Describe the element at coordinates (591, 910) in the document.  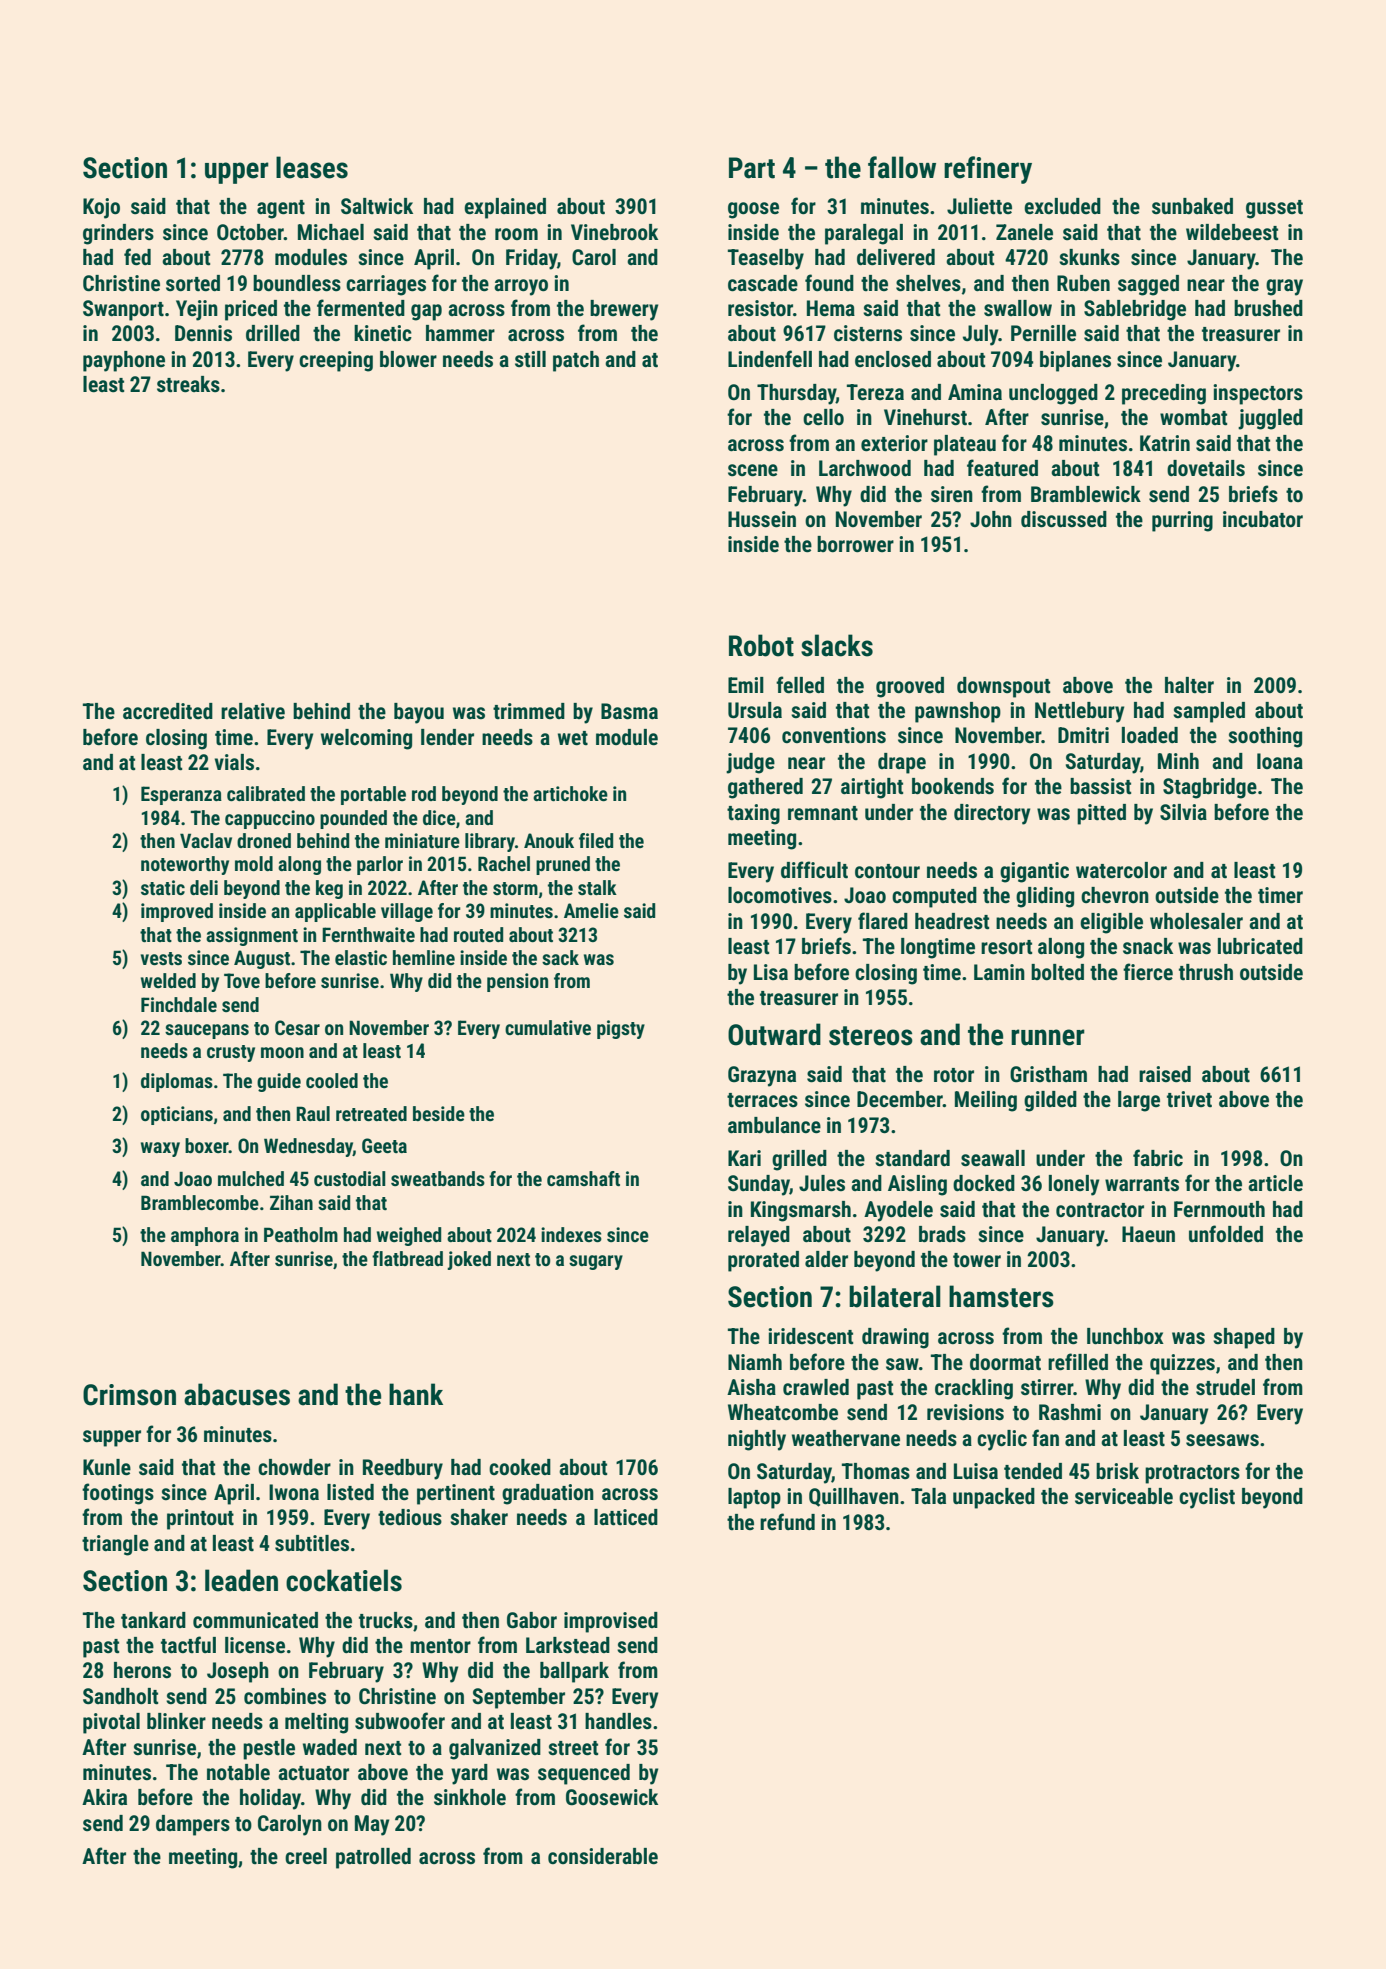
I see `Amelie` at that location.
